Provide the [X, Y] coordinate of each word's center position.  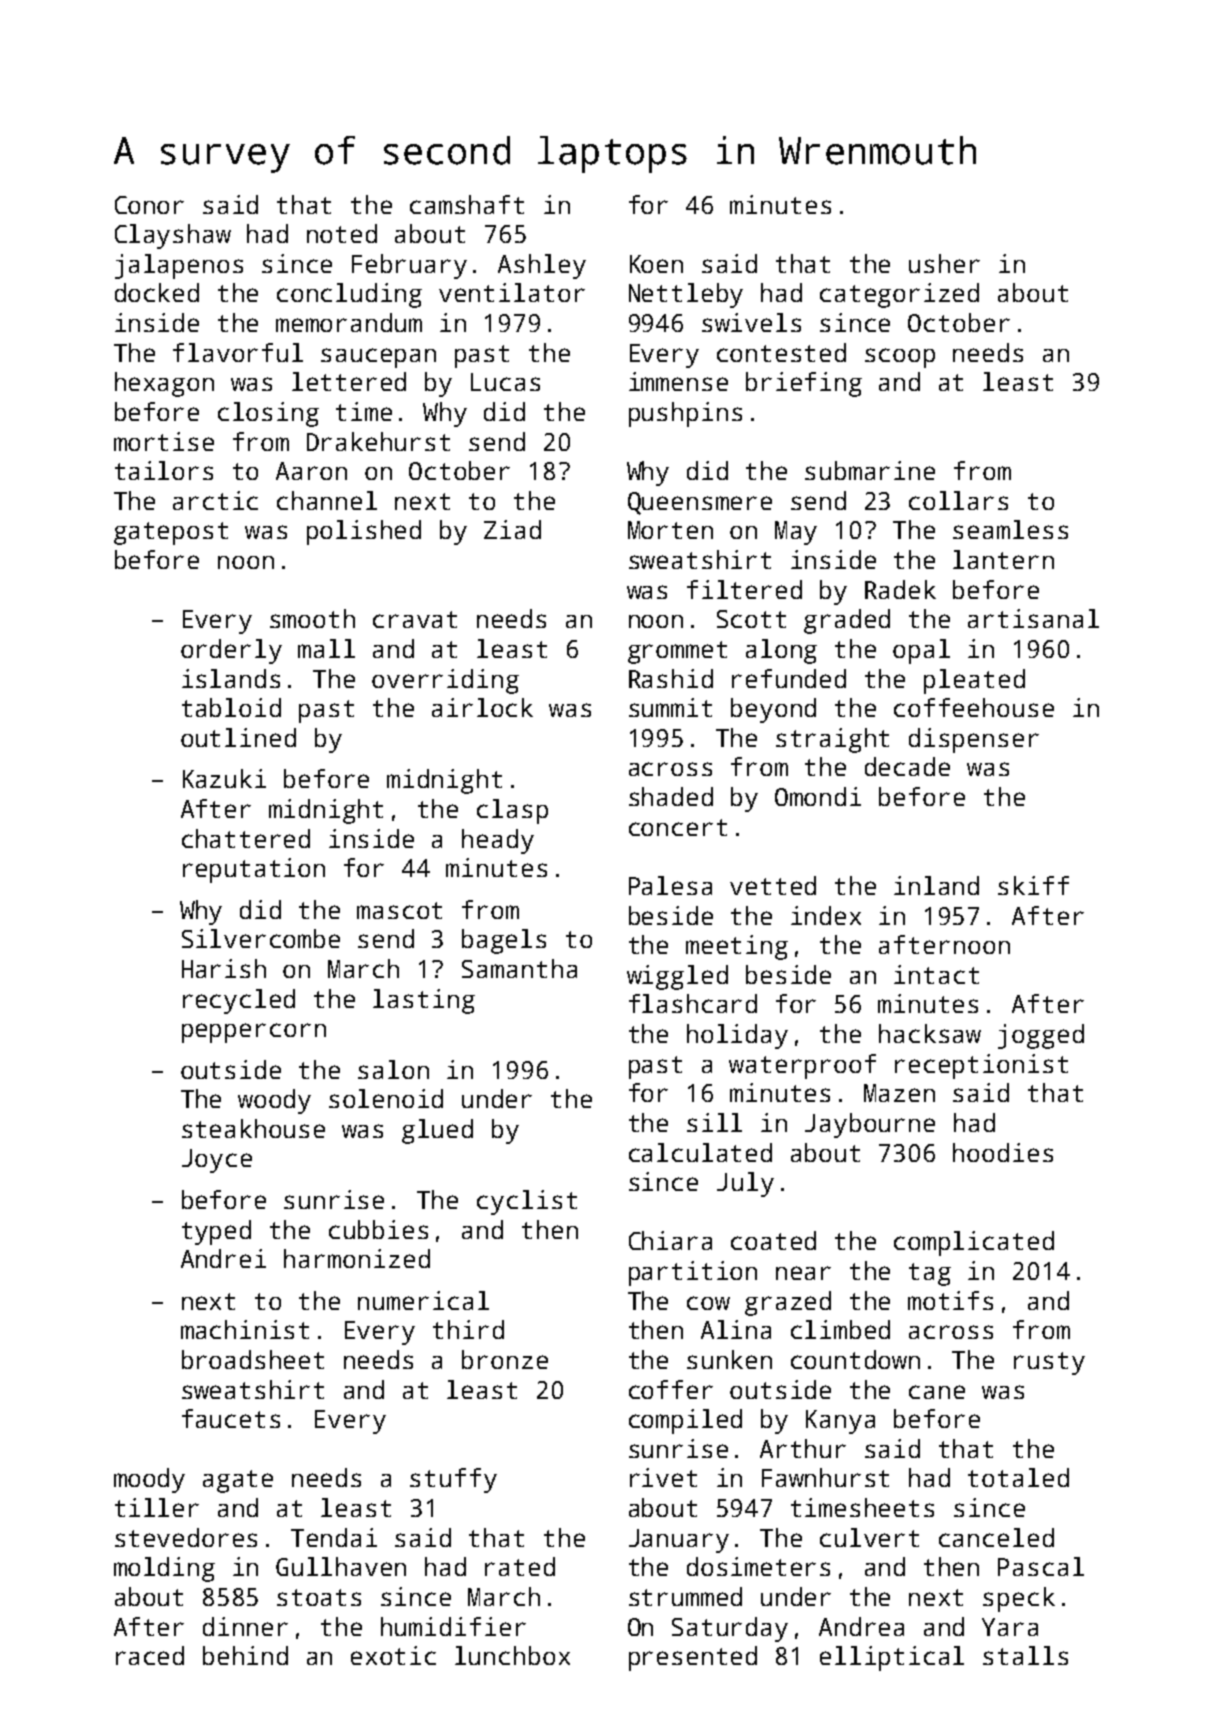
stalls [1025, 1655]
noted [342, 233]
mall [326, 648]
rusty [1049, 1363]
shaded [671, 796]
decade [907, 766]
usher [944, 263]
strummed [685, 1596]
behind [245, 1655]
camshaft [467, 204]
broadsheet [253, 1359]
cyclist [527, 1202]
